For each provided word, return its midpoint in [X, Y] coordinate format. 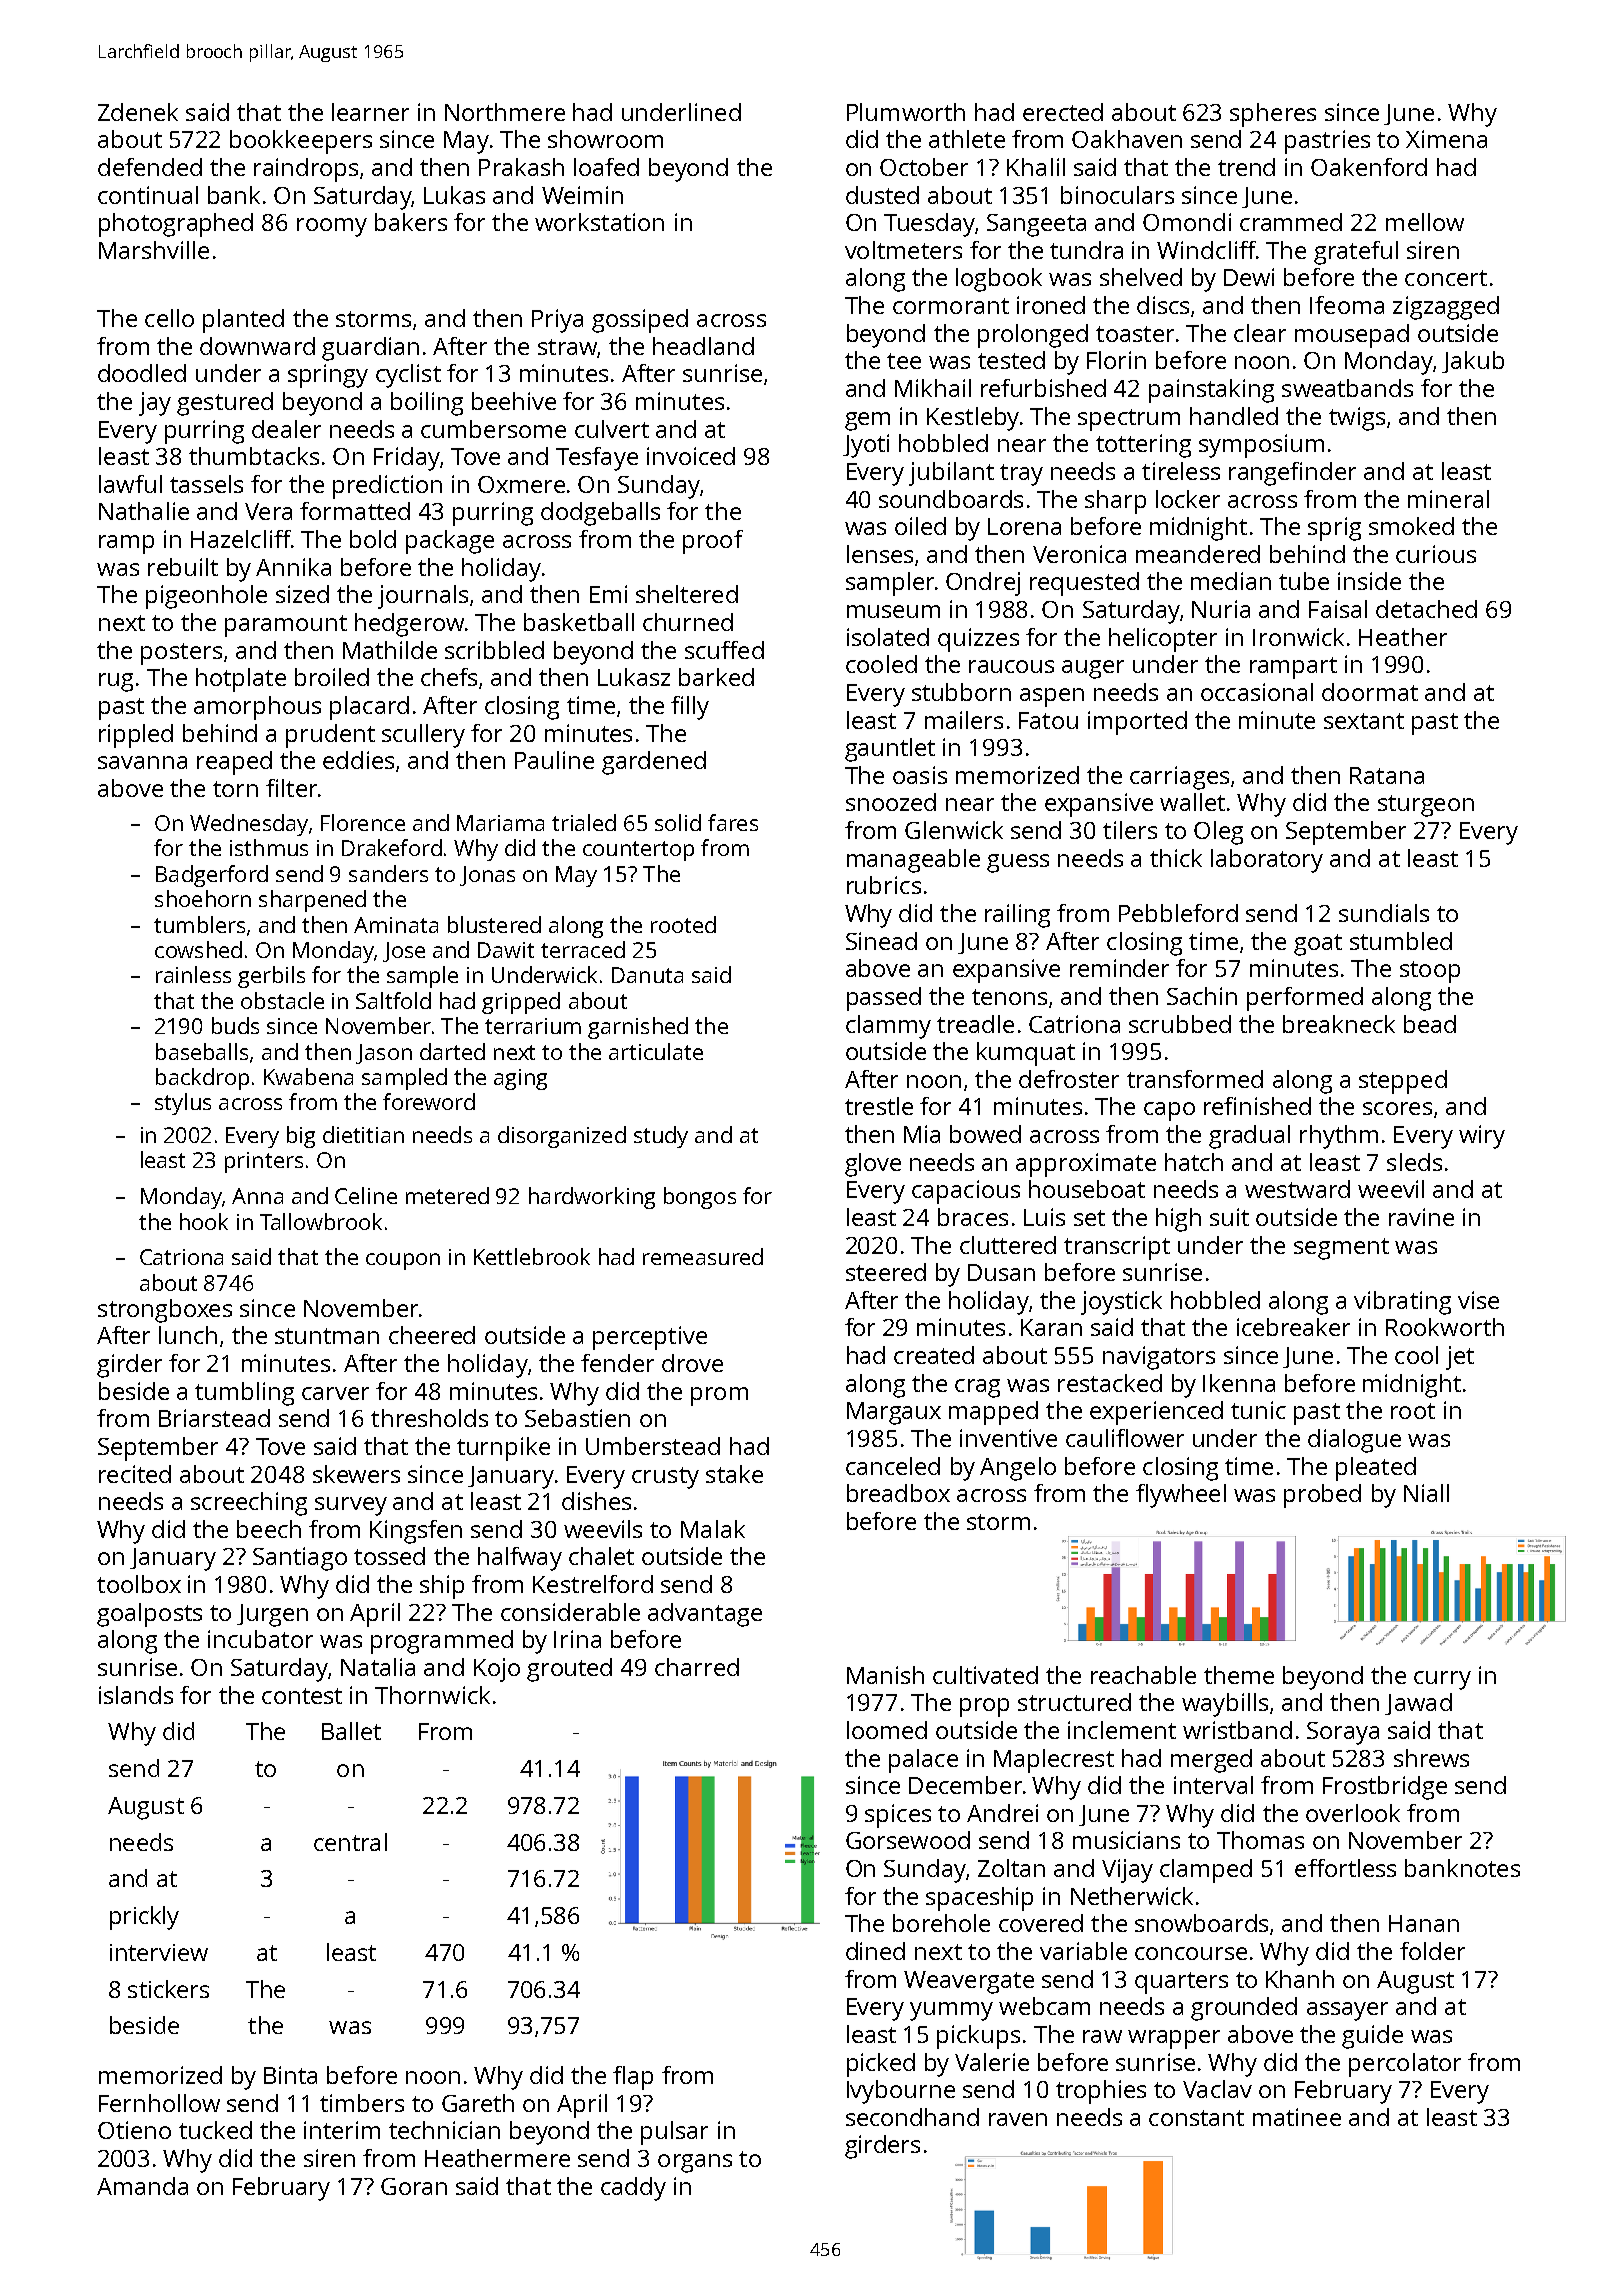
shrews [1431, 1758]
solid [678, 822]
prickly [144, 1918]
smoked [1411, 526]
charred [697, 1667]
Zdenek [138, 112]
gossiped [640, 321]
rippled [136, 736]
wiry [1482, 1137]
